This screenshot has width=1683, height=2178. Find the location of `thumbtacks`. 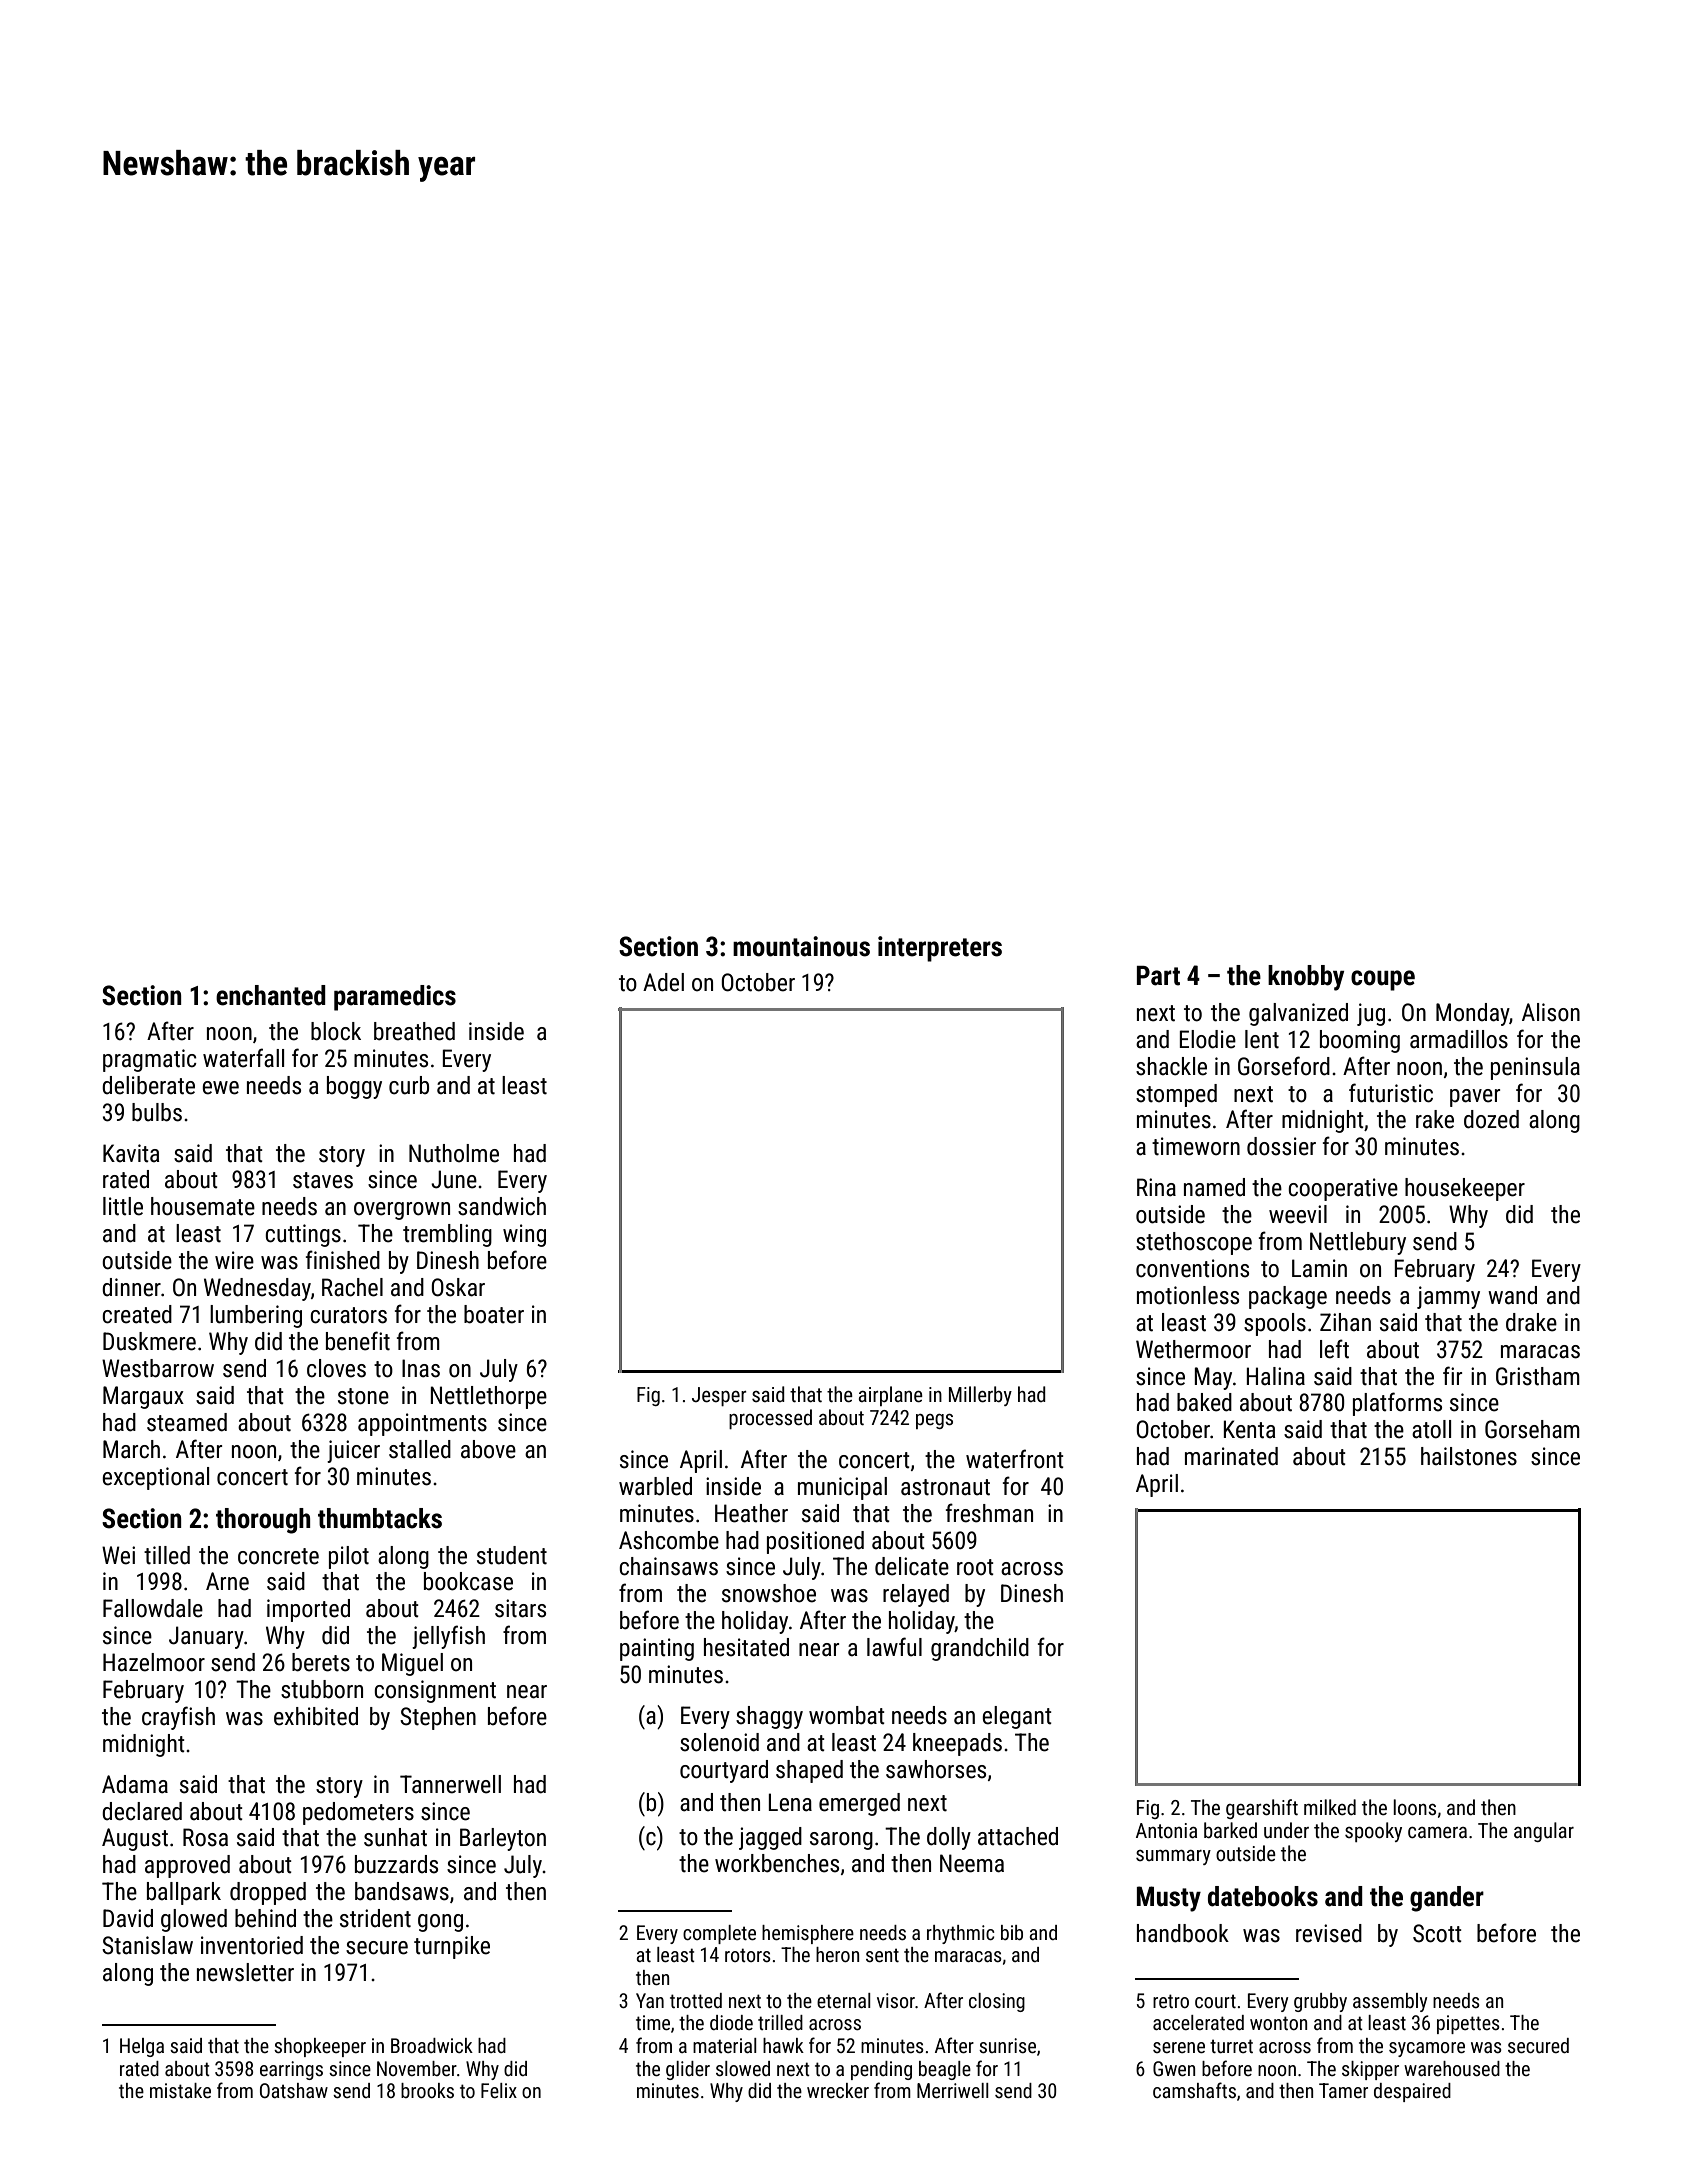

thumbtacks is located at coordinates (380, 1518).
